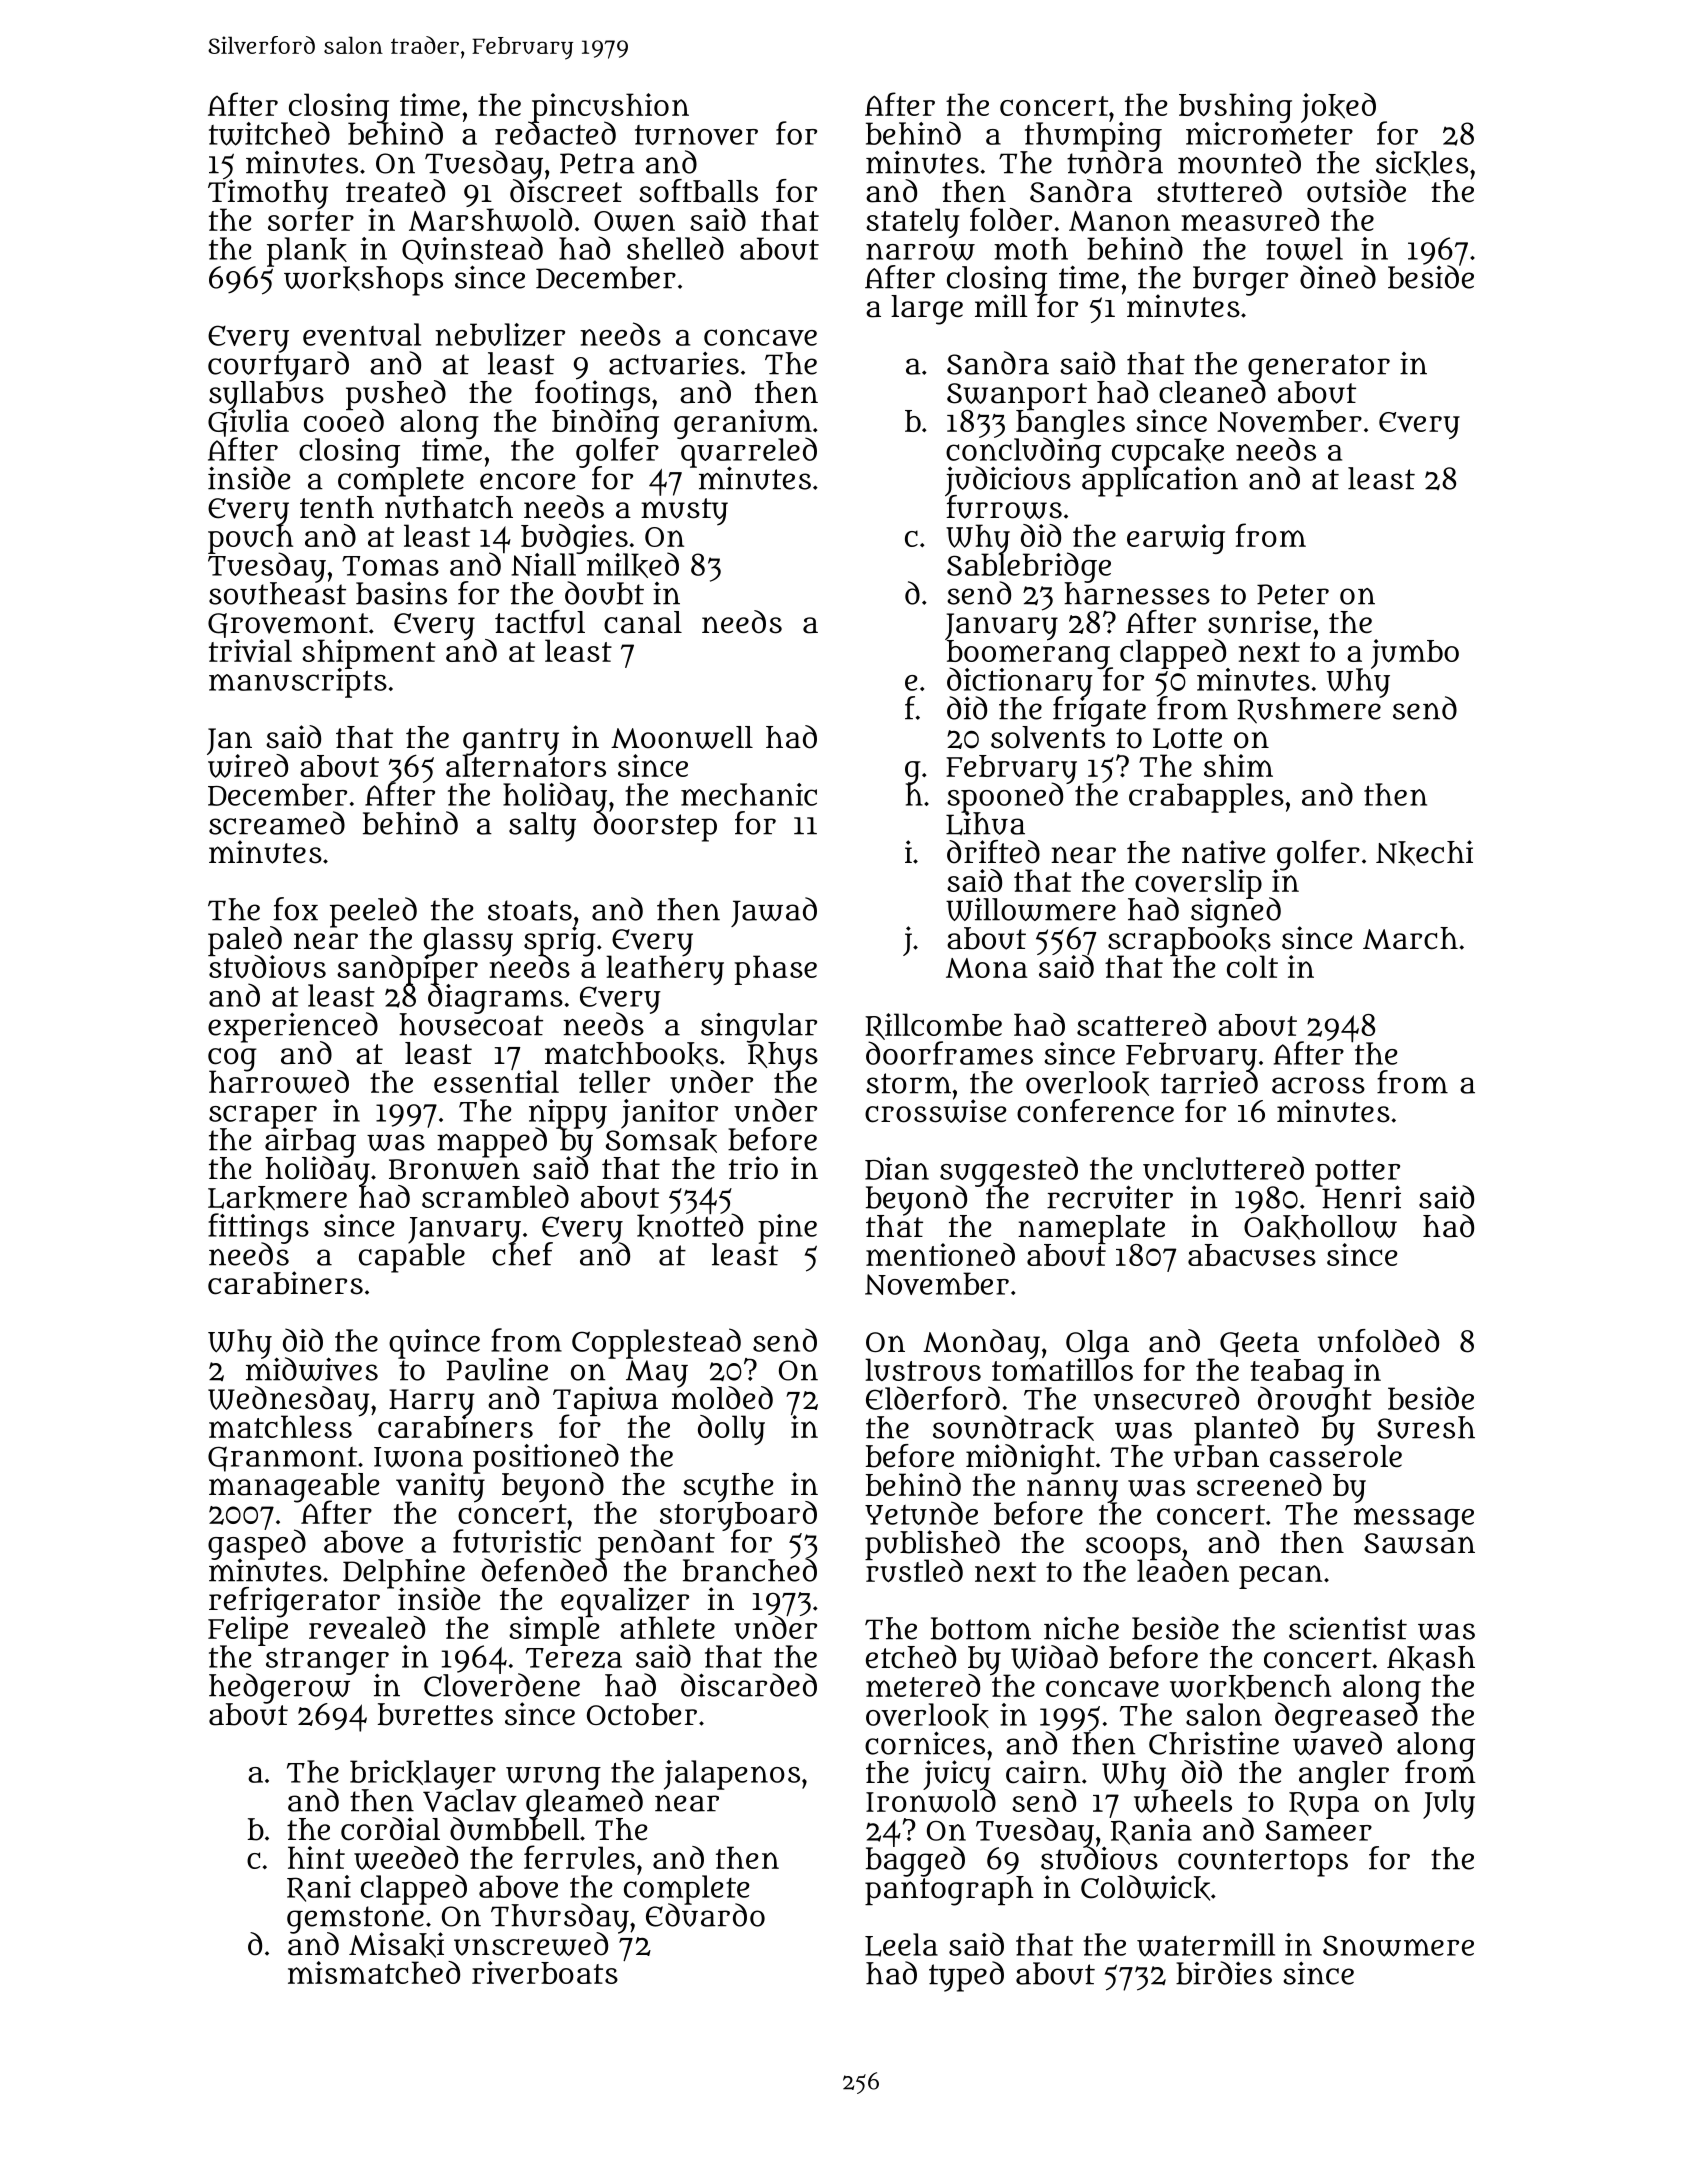 This screenshot has height=2178, width=1683. What do you see at coordinates (1054, 1657) in the screenshot?
I see `Widad` at bounding box center [1054, 1657].
